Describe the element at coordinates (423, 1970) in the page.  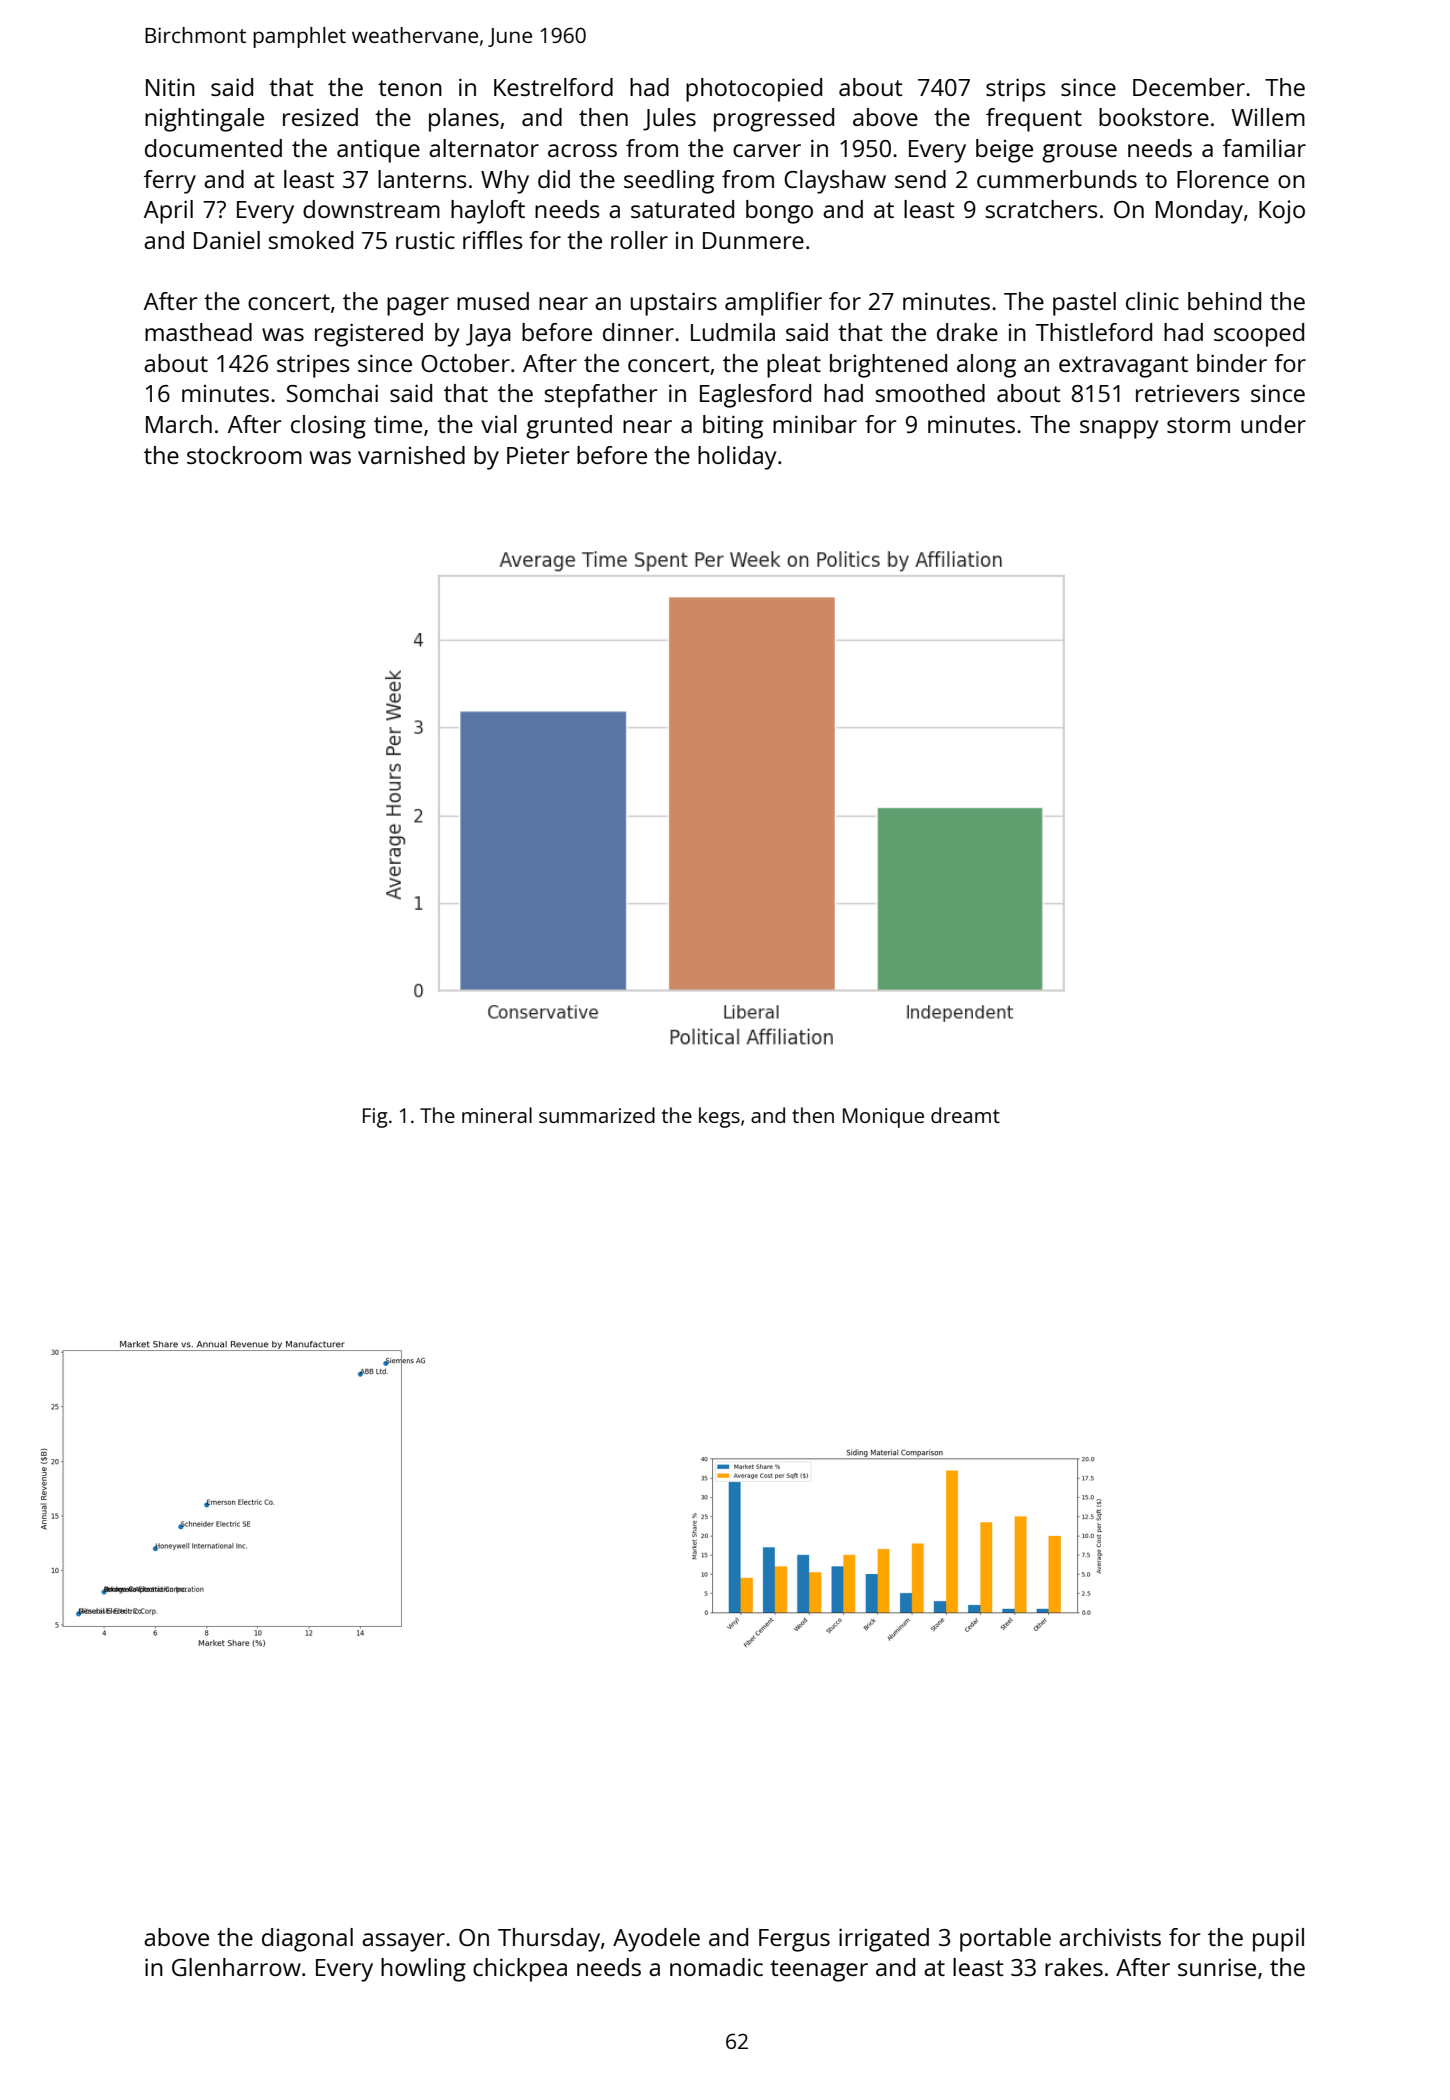
I see `howling` at that location.
